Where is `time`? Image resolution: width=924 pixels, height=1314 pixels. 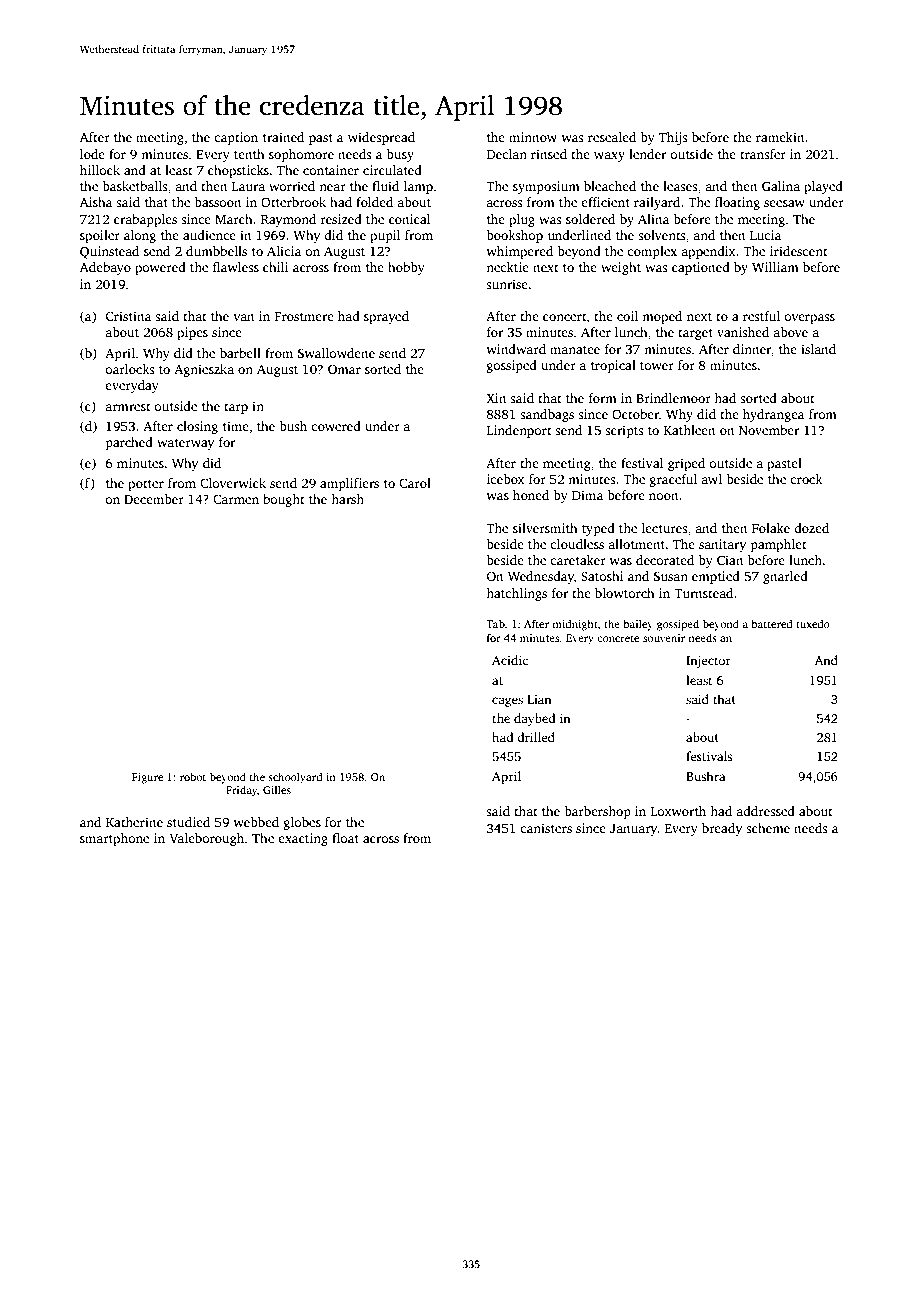
time is located at coordinates (236, 426).
